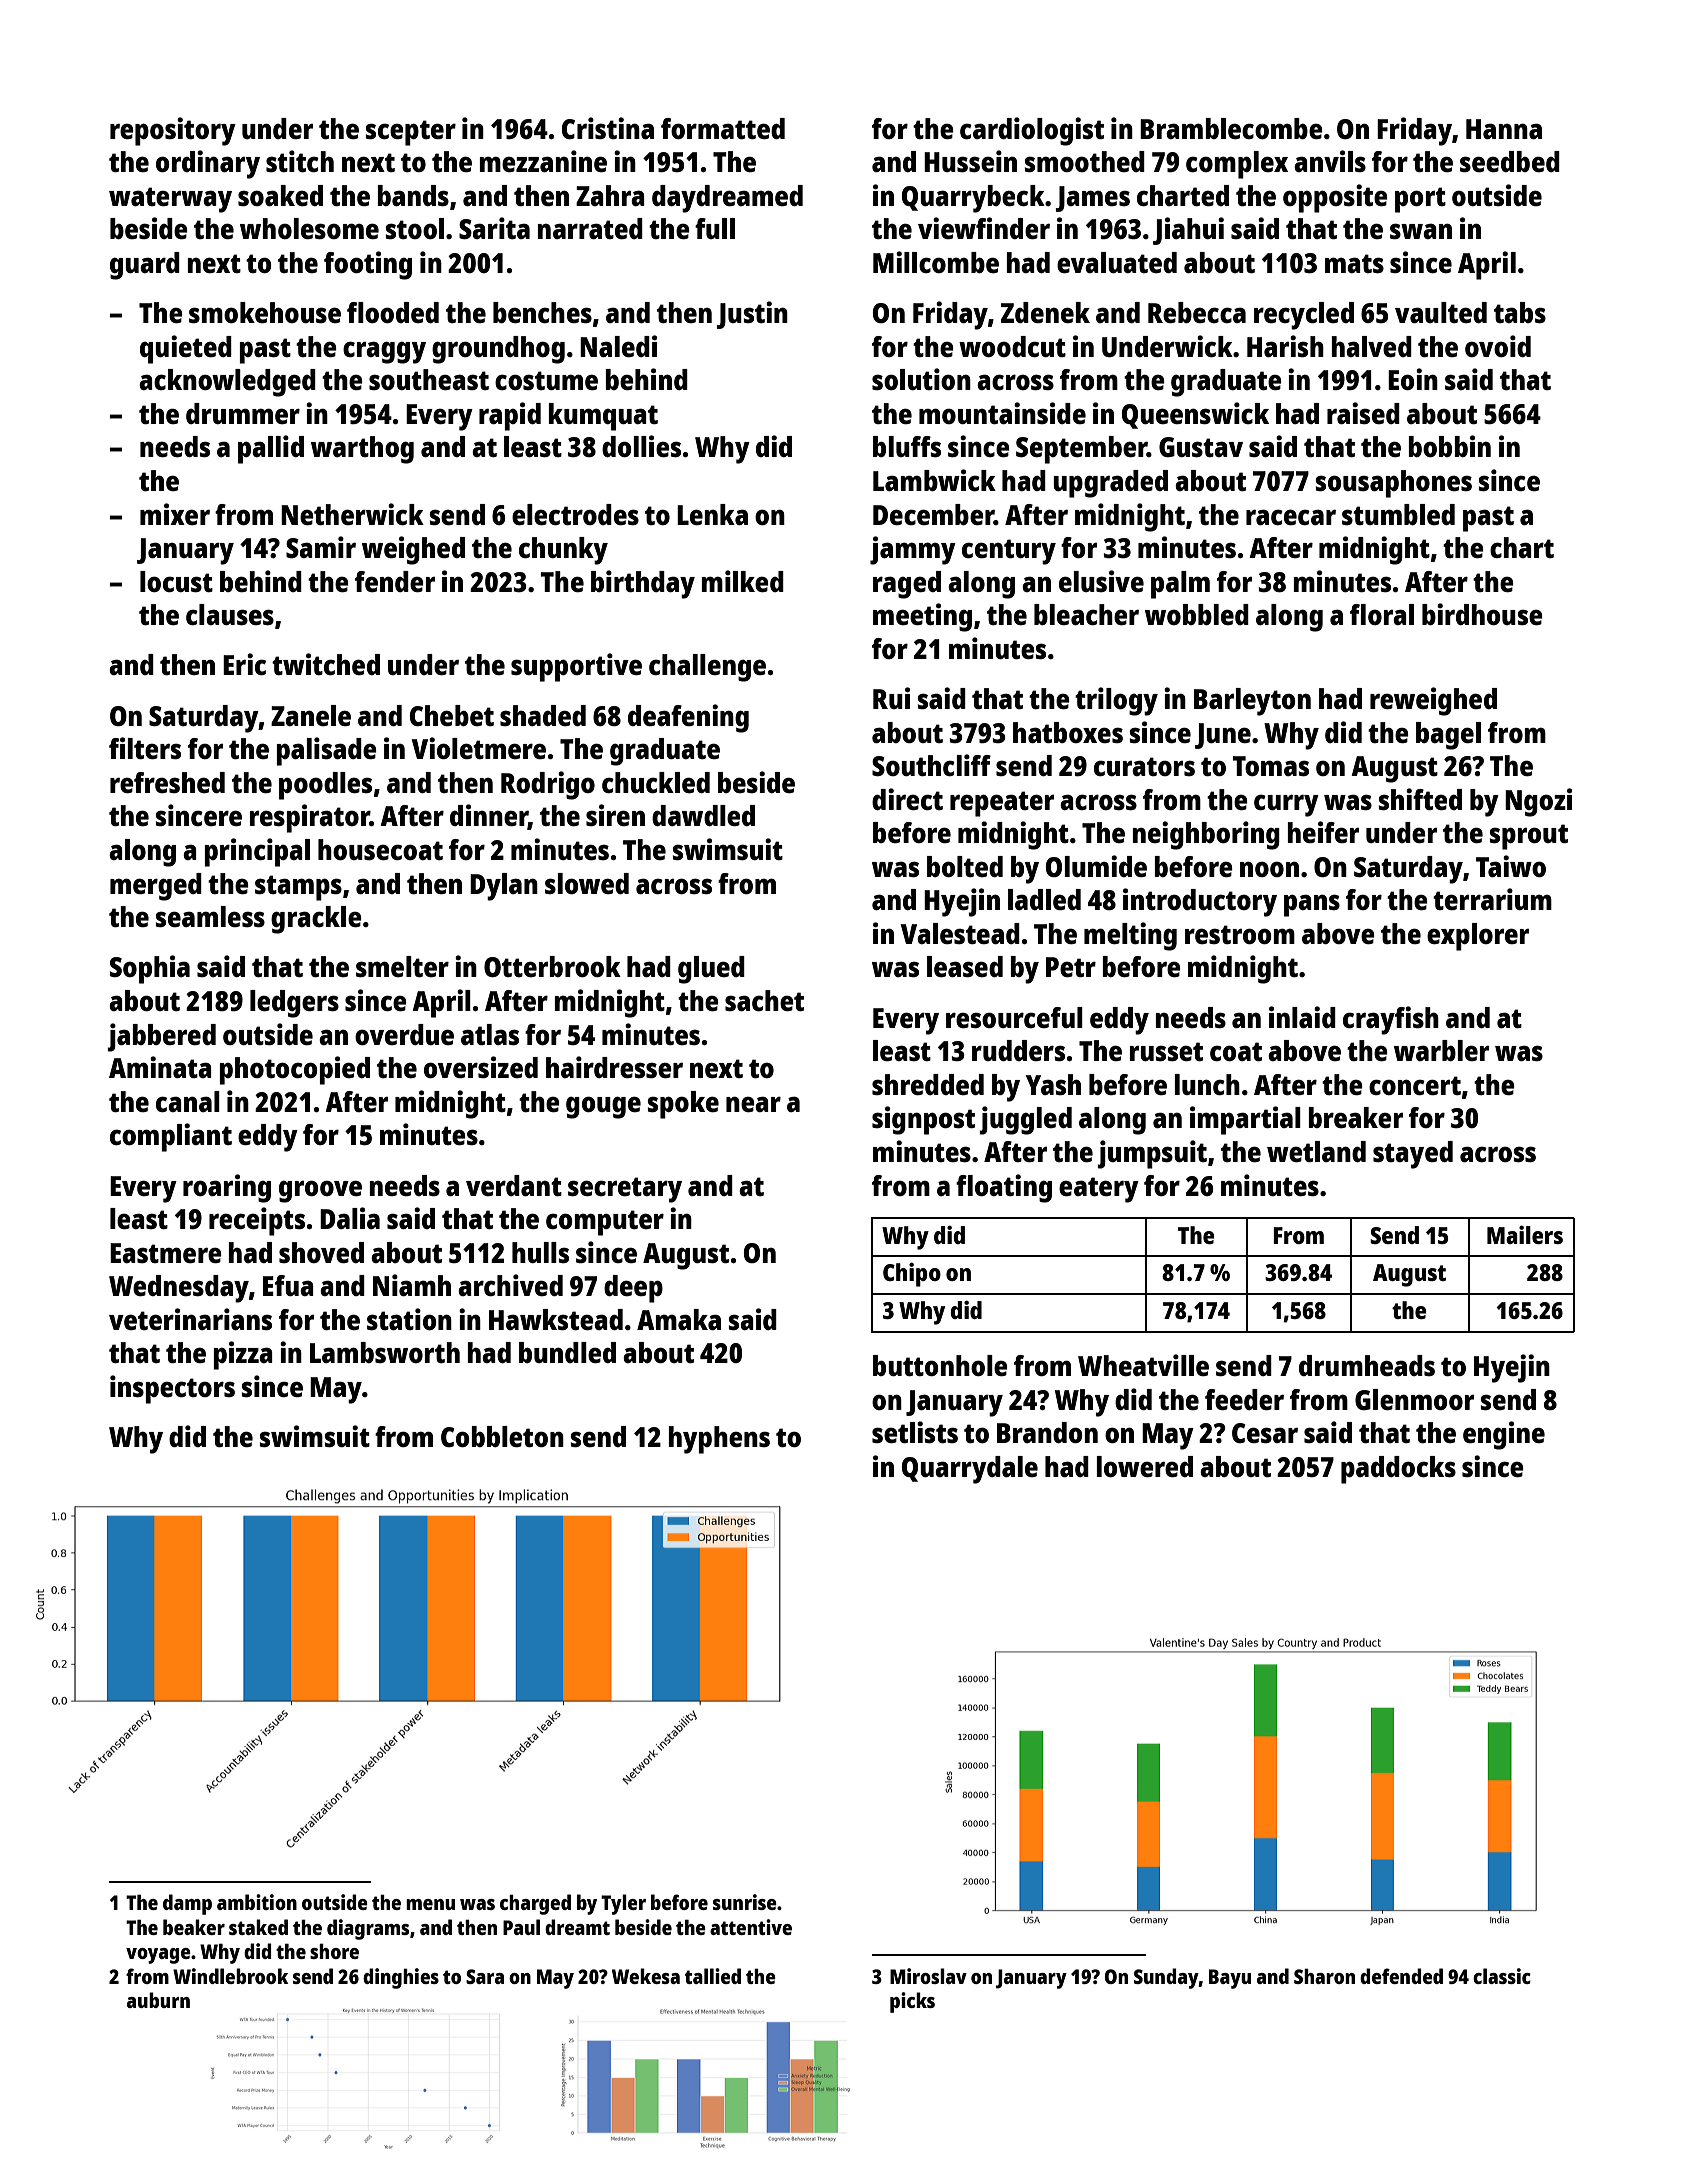 The image size is (1683, 2178). Describe the element at coordinates (411, 133) in the document. I see `scepter` at that location.
